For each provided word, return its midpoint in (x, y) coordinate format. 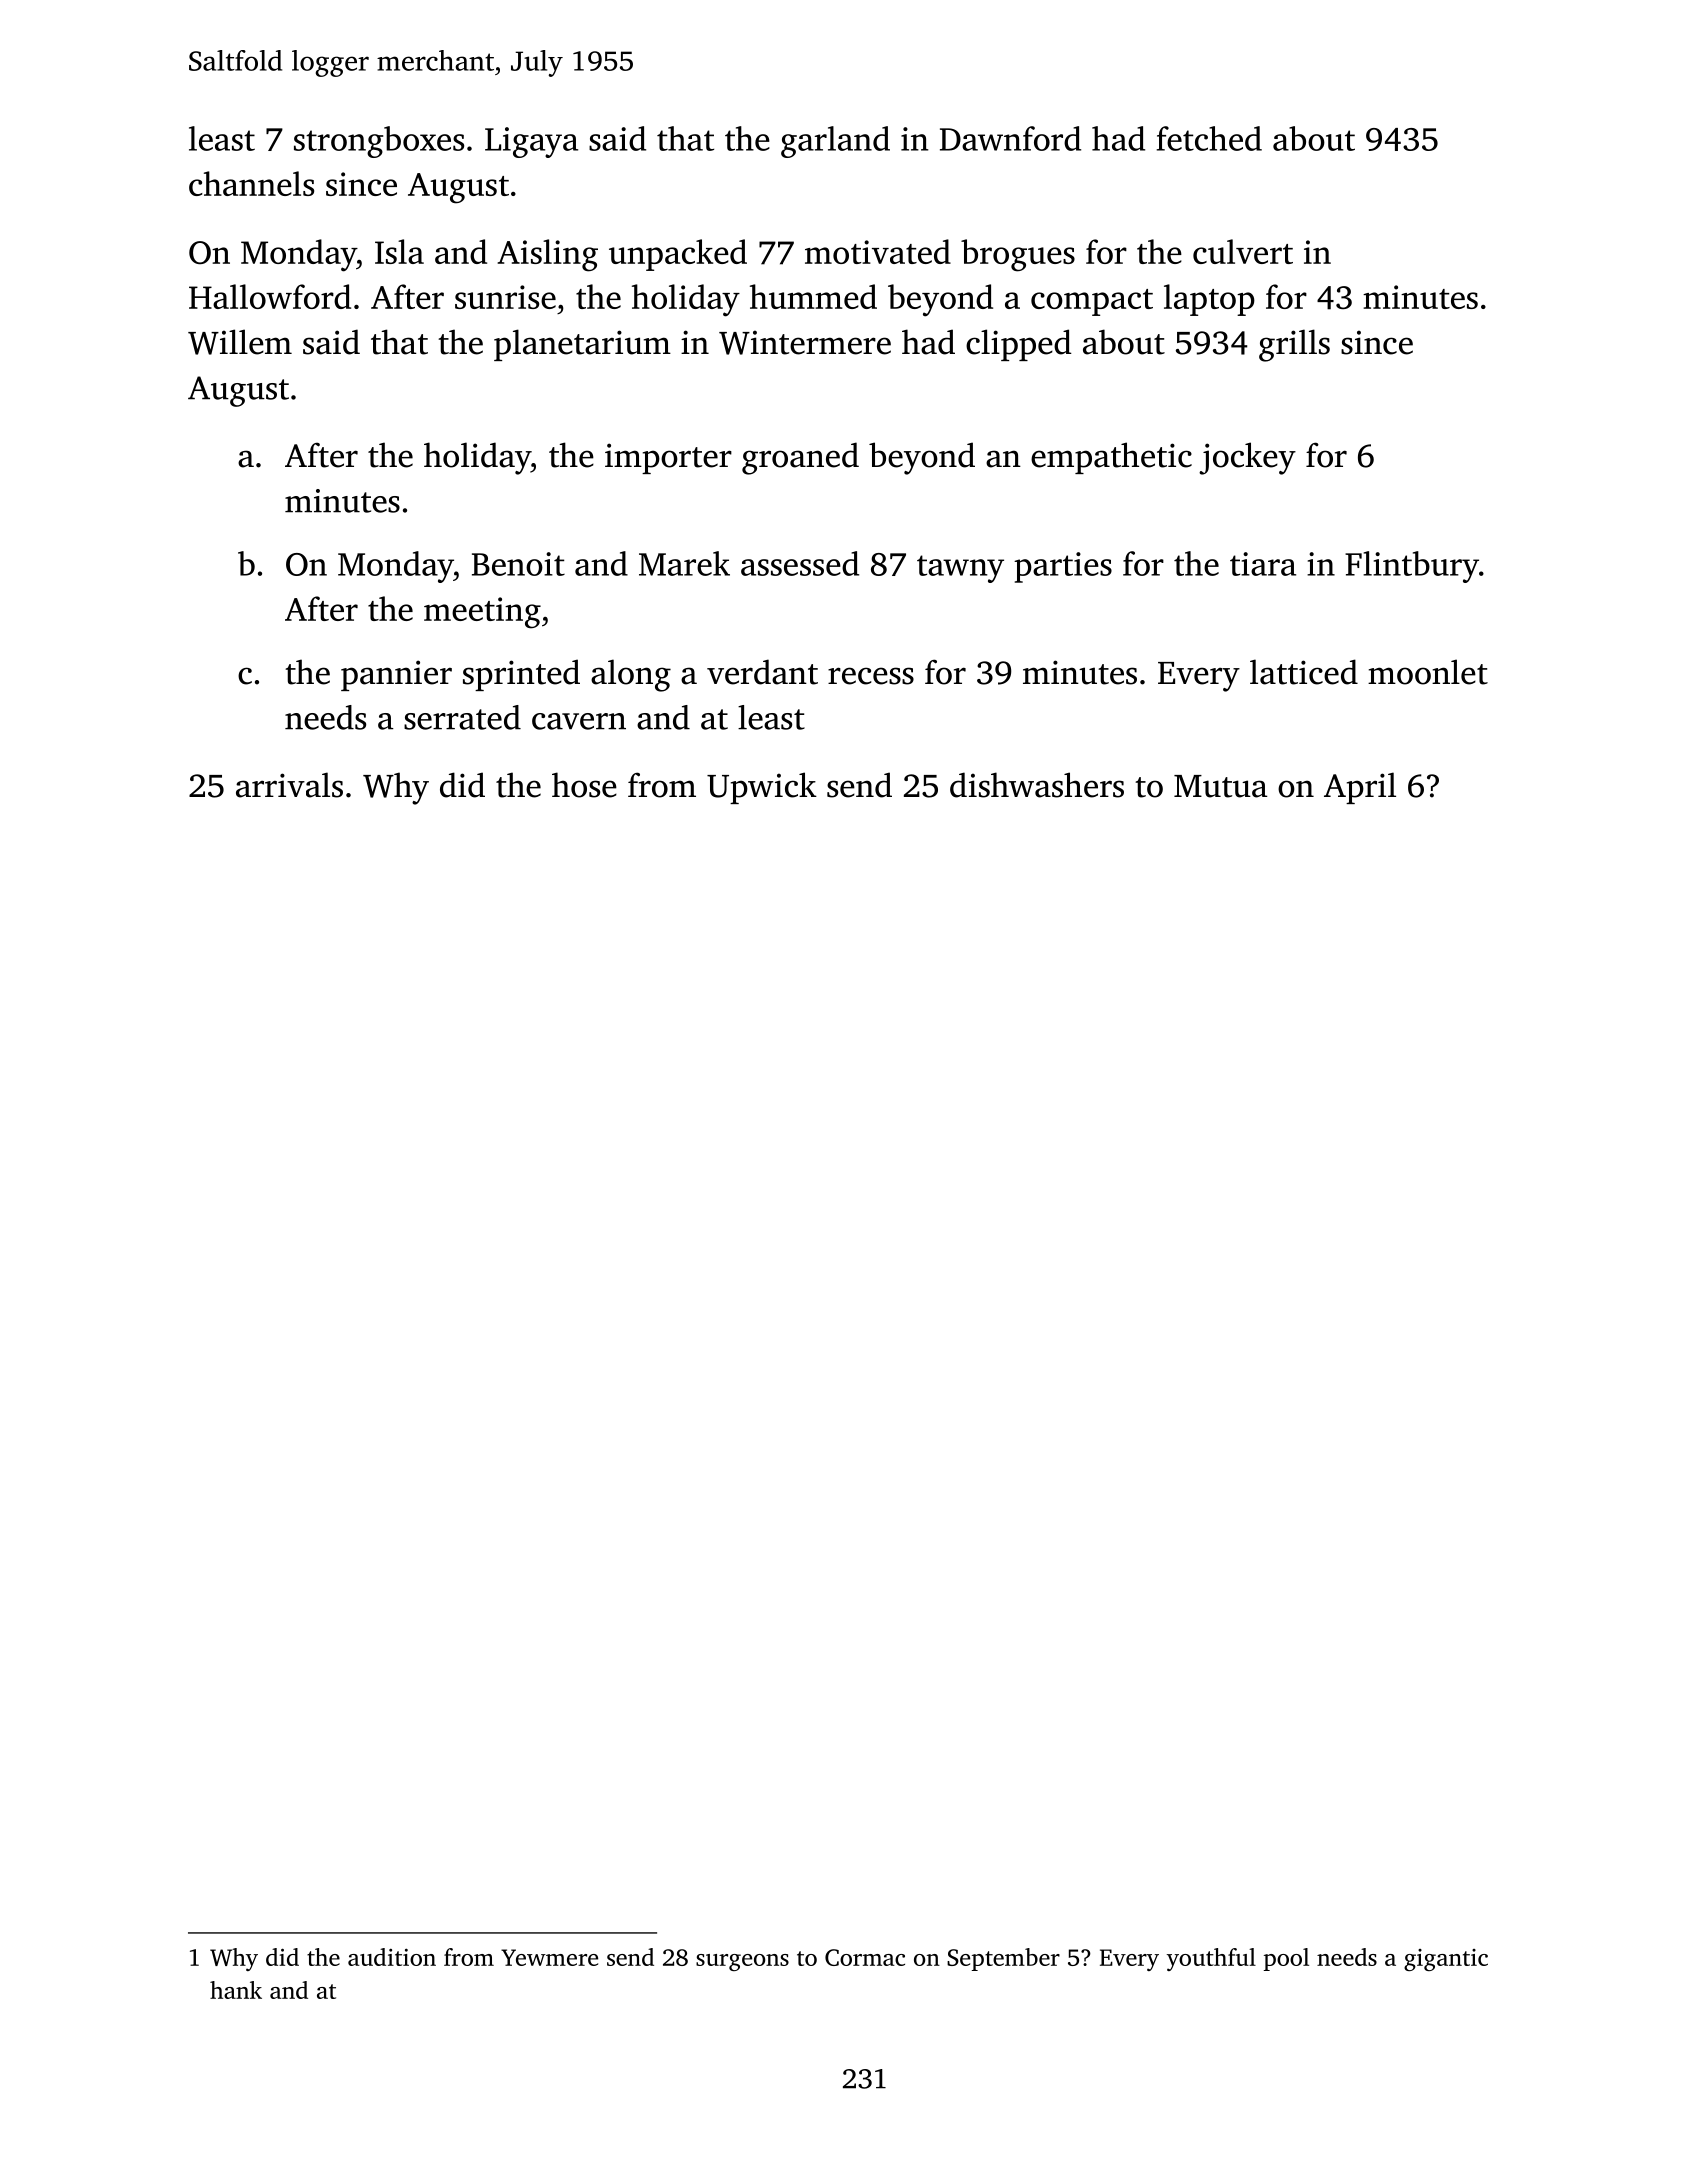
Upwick (762, 788)
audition (392, 1957)
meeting (482, 613)
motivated (878, 251)
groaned (800, 458)
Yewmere (549, 1957)
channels (251, 183)
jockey (1247, 458)
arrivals (289, 785)
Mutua (1221, 786)
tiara (1263, 564)
